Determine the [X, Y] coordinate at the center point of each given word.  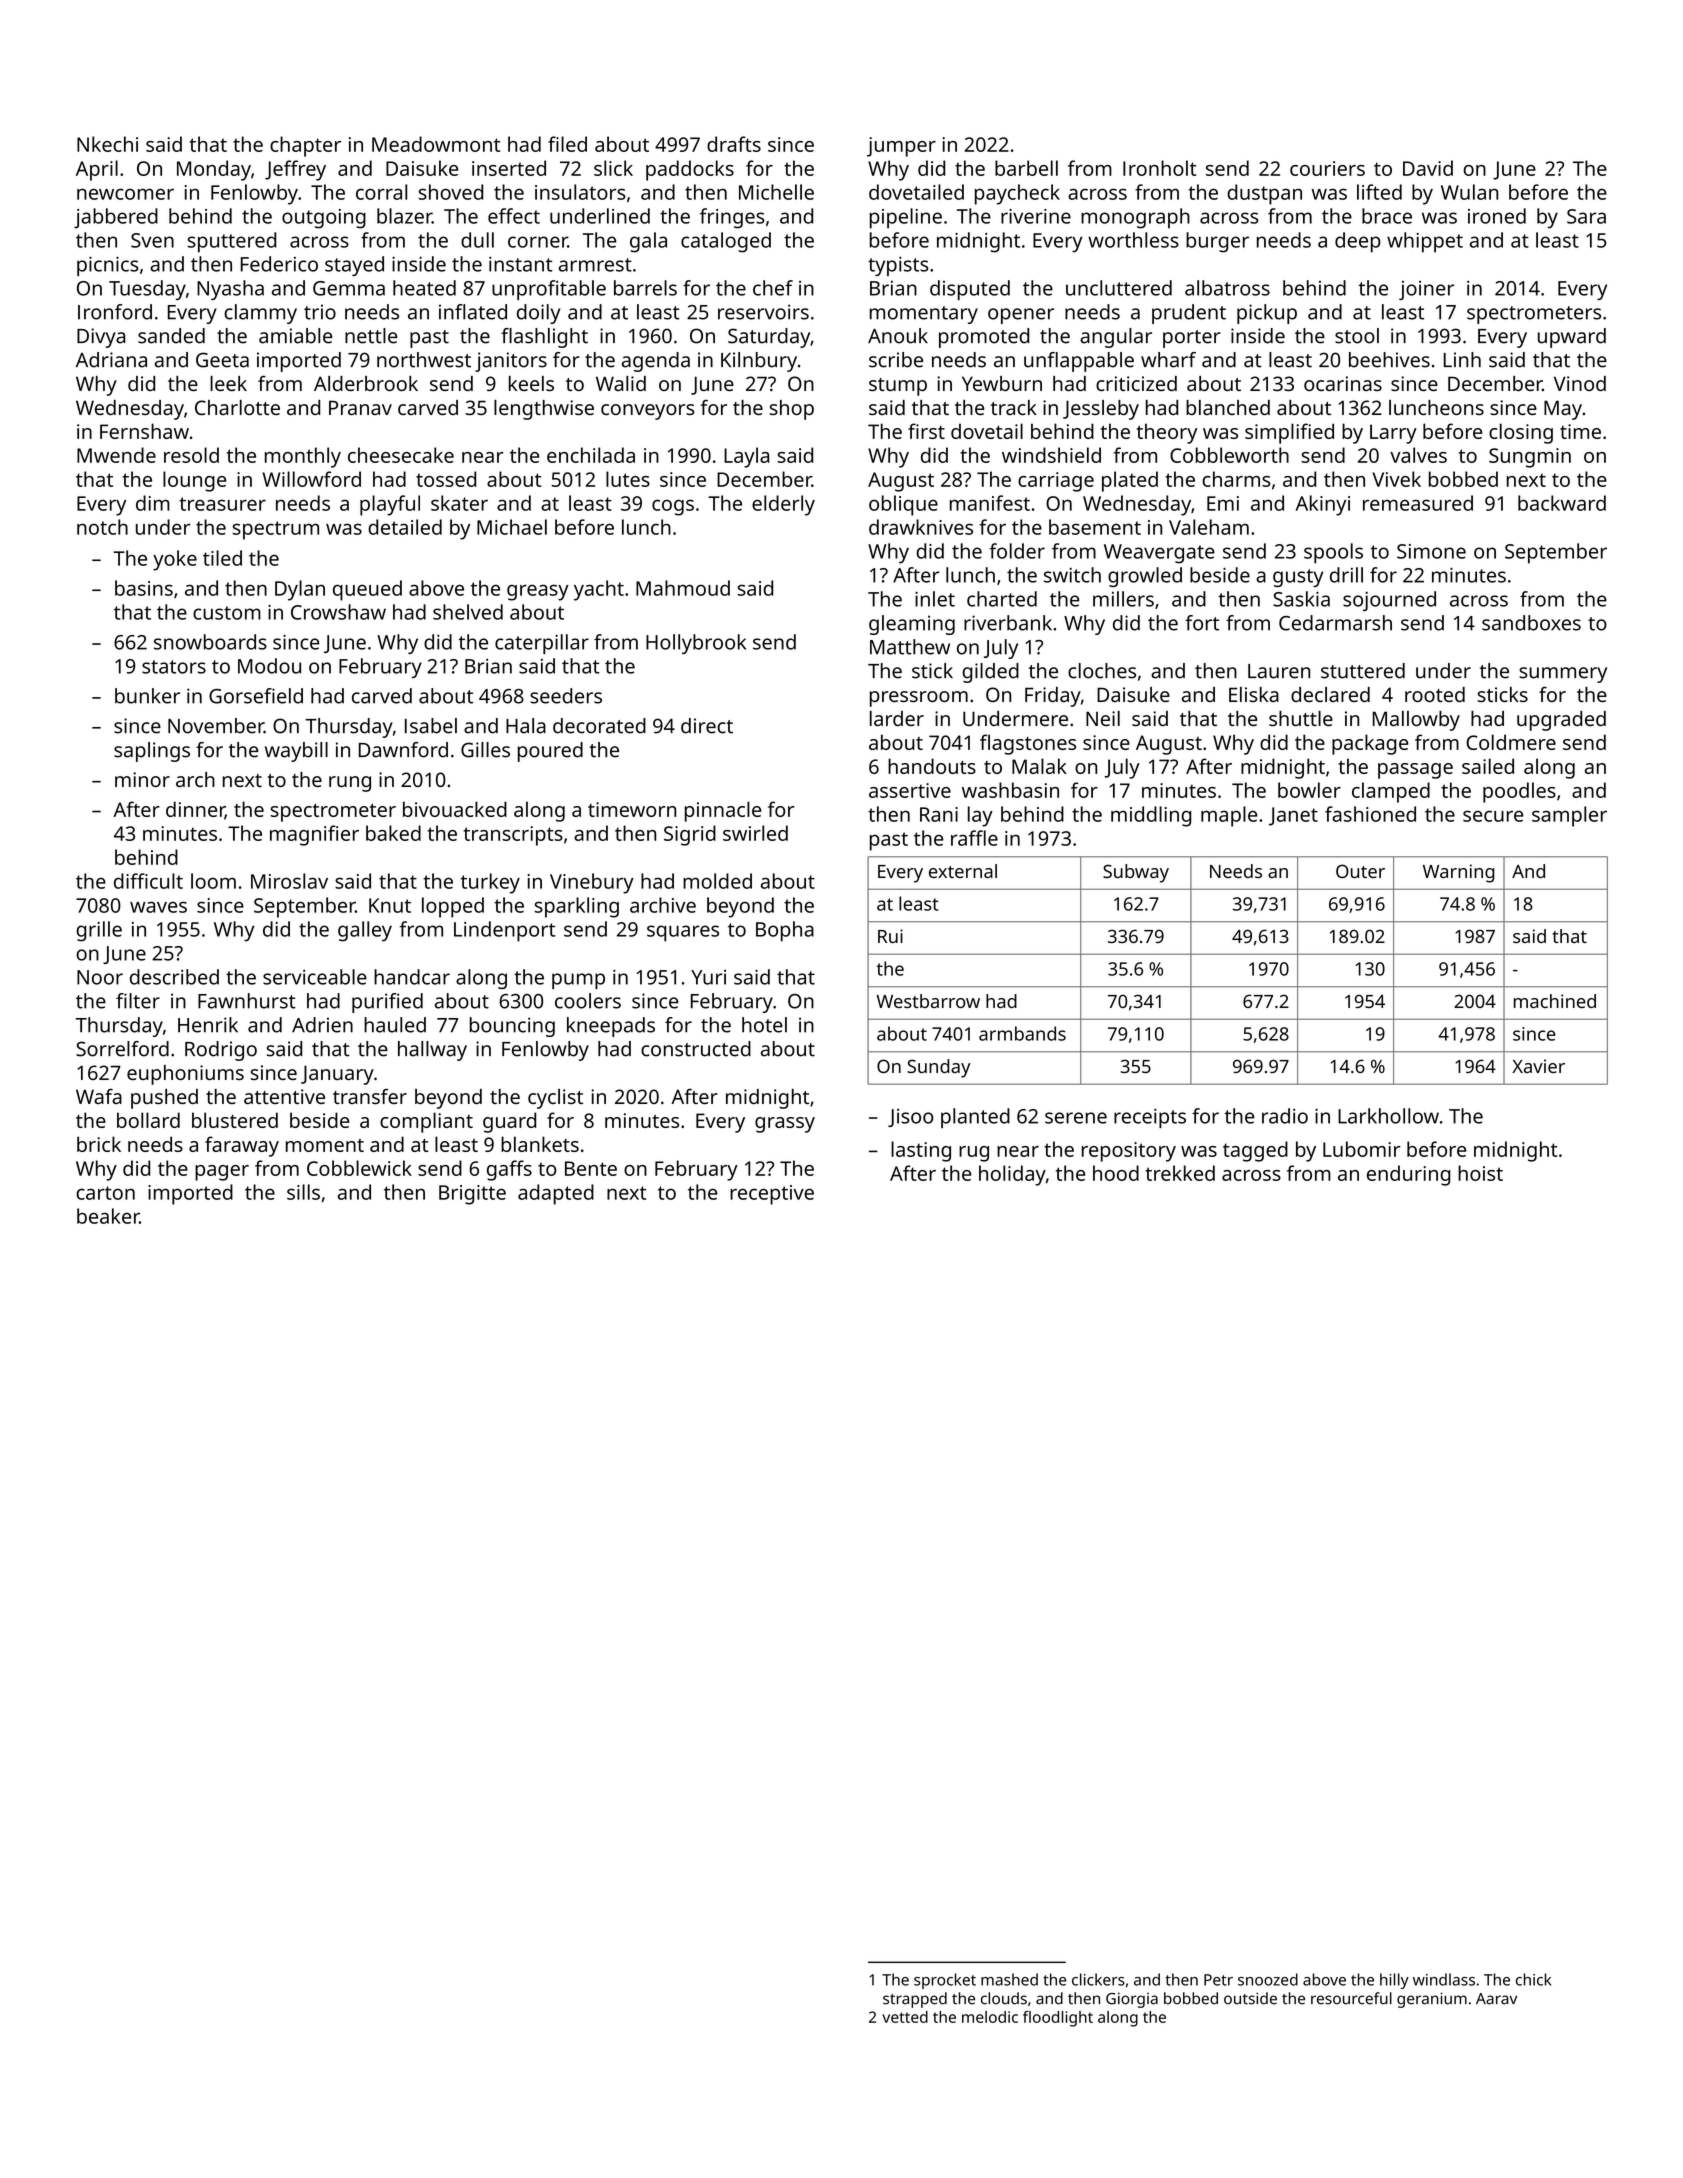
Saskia [1301, 599]
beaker [108, 1216]
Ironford [115, 312]
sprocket [945, 1981]
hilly [1394, 1981]
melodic [990, 2017]
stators [174, 667]
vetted [905, 2017]
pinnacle [723, 811]
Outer [1360, 871]
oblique [903, 505]
